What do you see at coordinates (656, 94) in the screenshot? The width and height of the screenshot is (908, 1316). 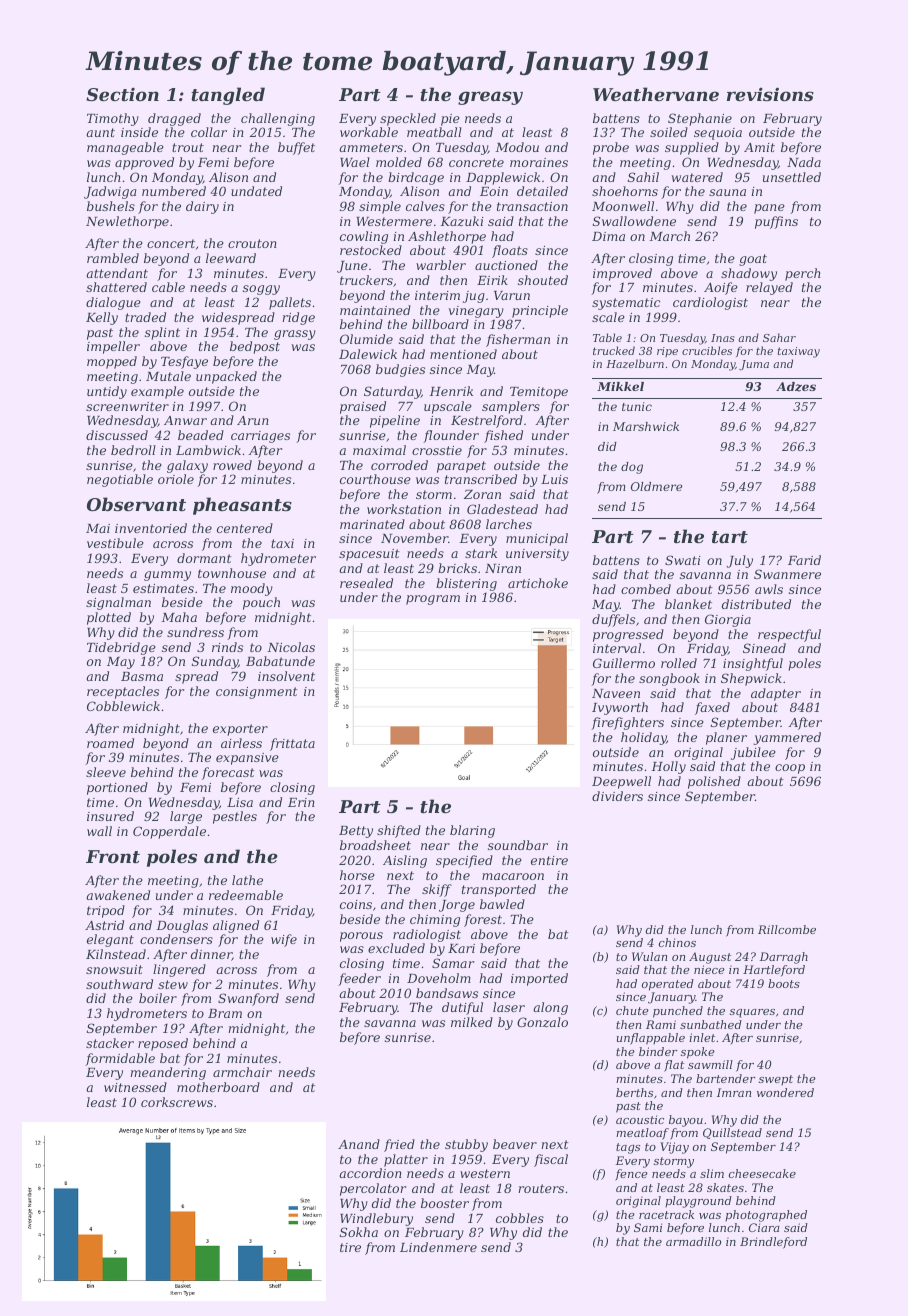 I see `Weathervane` at bounding box center [656, 94].
